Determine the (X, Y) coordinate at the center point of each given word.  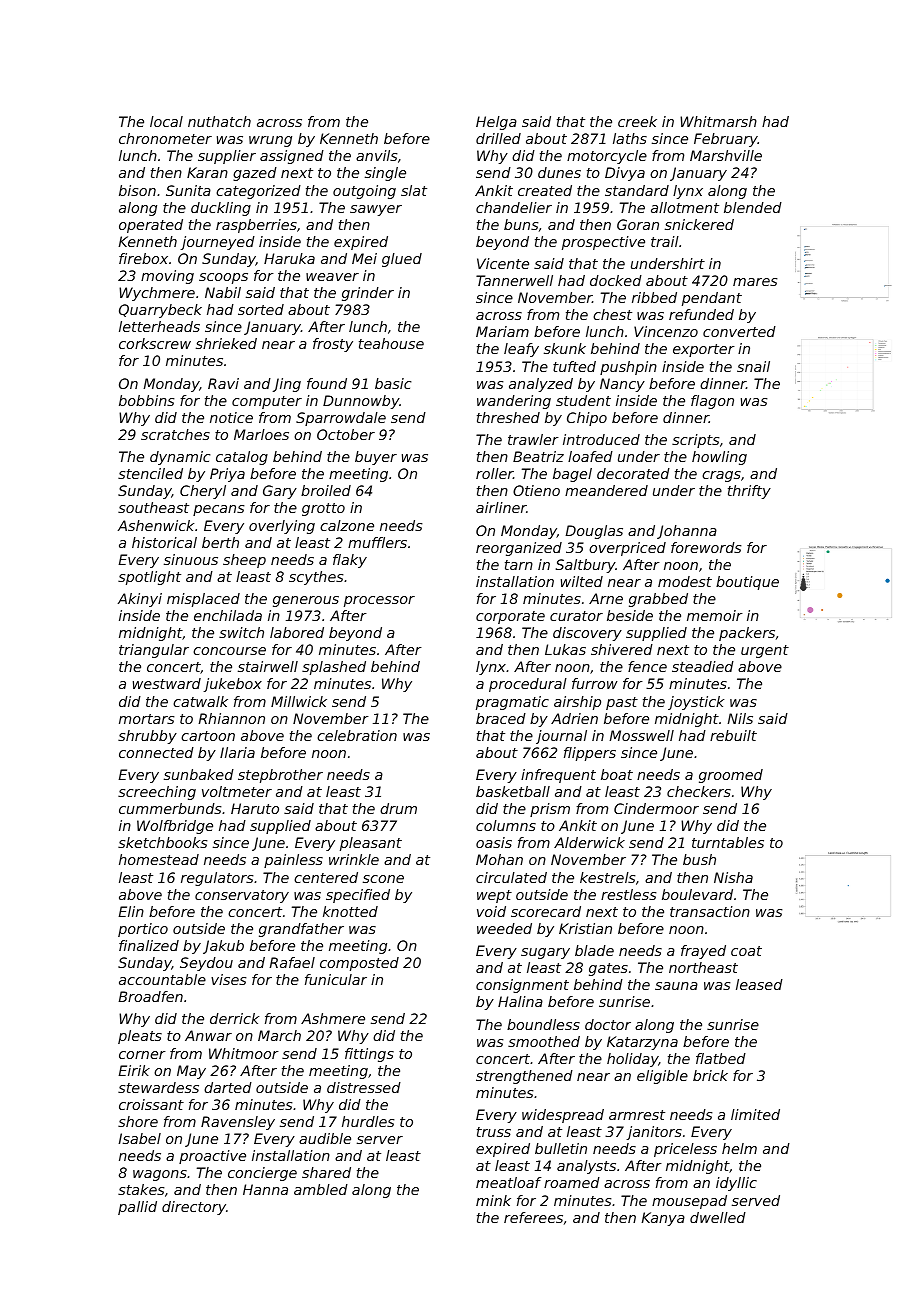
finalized (149, 945)
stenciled (150, 473)
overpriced (627, 549)
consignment (522, 986)
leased (759, 984)
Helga (496, 123)
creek (637, 121)
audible (325, 1138)
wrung (270, 141)
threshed (508, 417)
